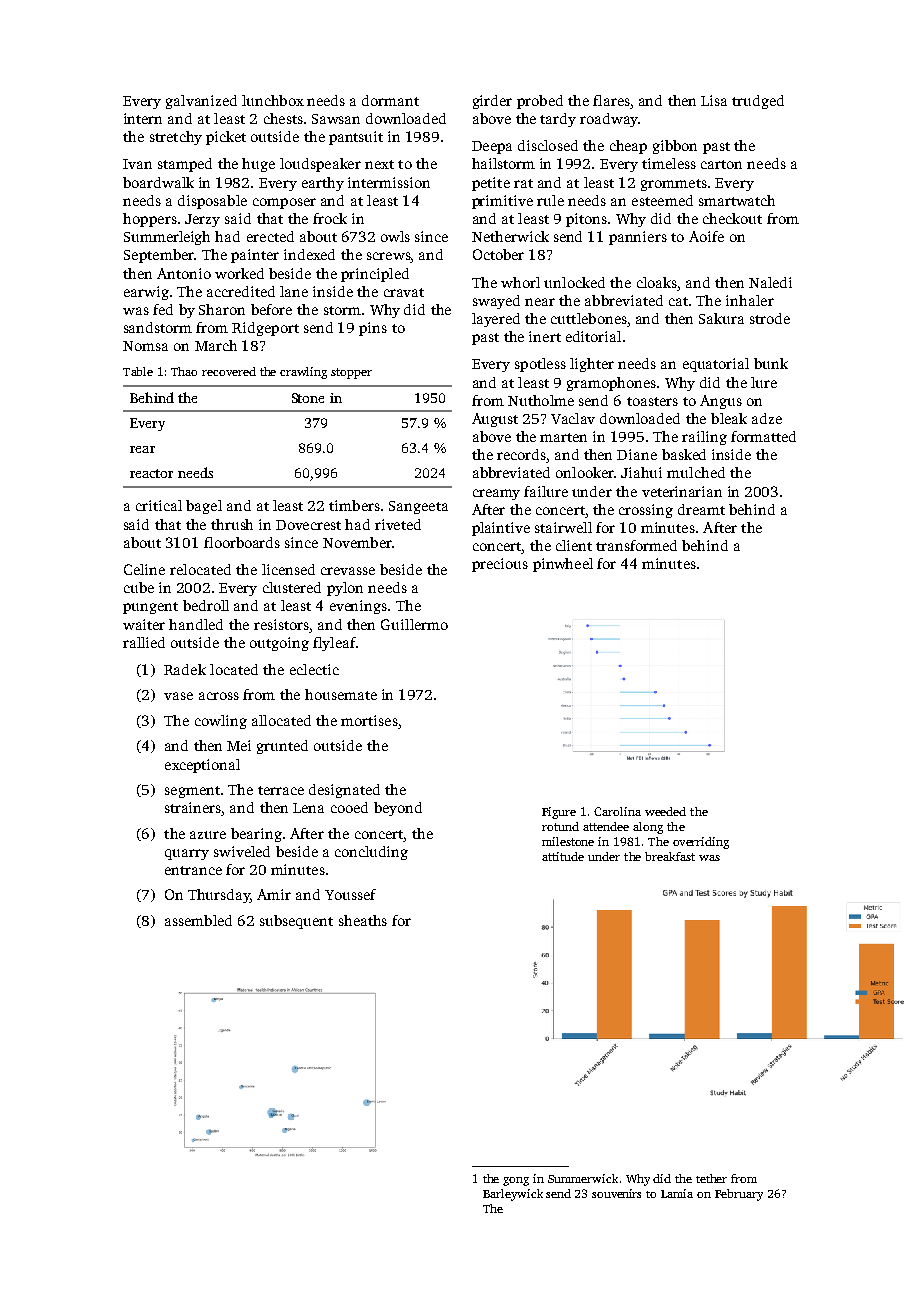  Describe the element at coordinates (540, 365) in the page. I see `spotless` at that location.
